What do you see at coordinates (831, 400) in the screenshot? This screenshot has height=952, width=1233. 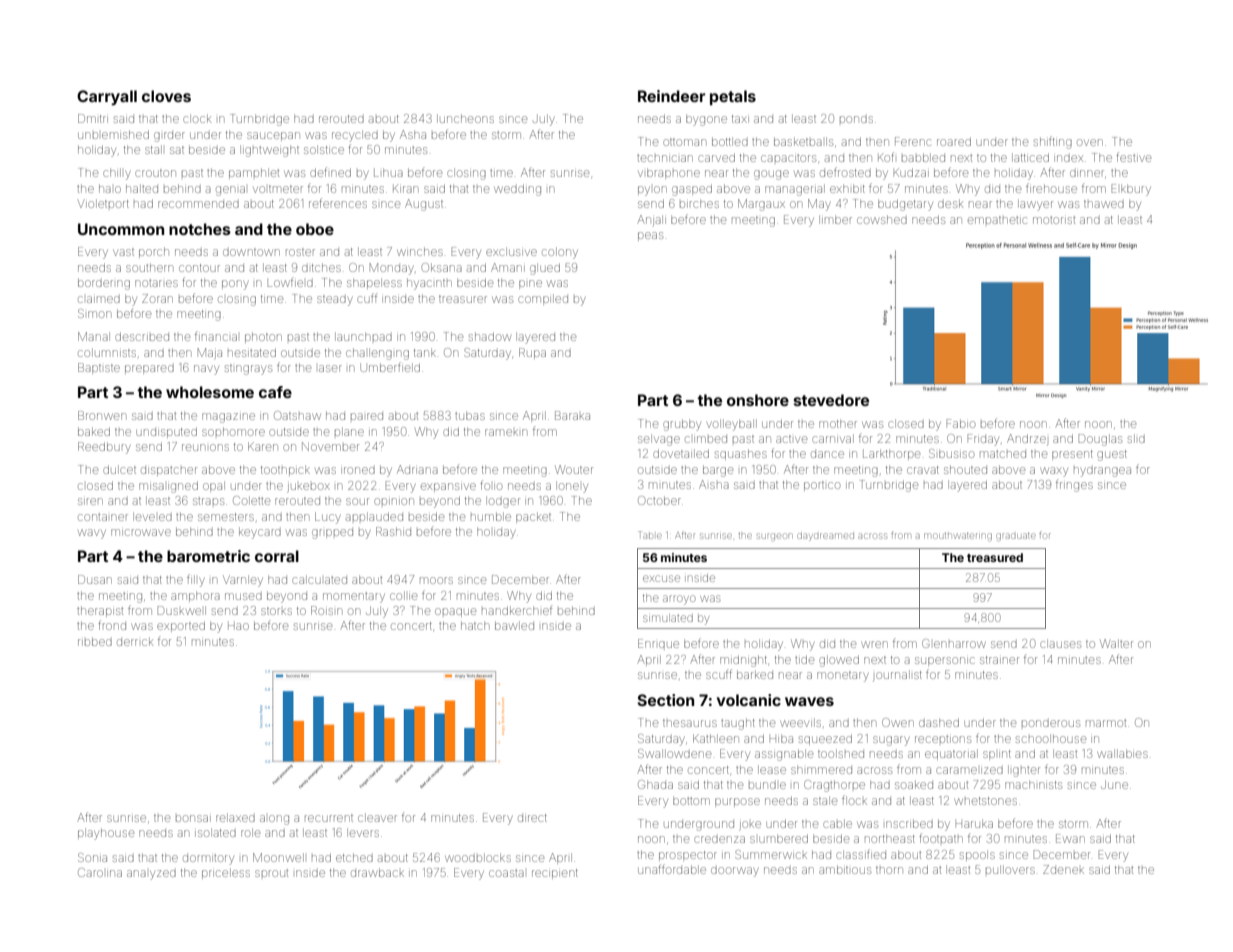 I see `stevedore` at bounding box center [831, 400].
